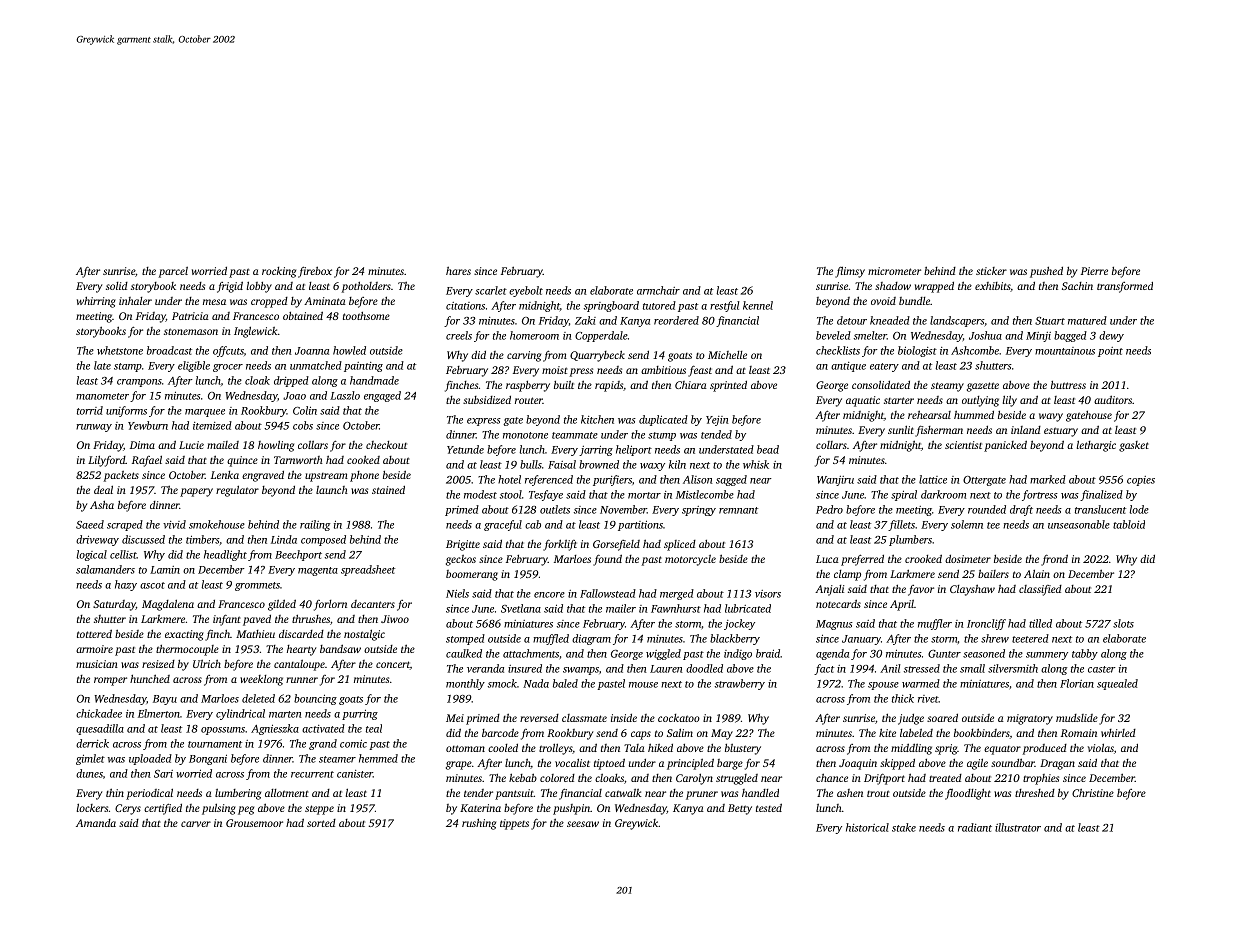 Image resolution: width=1233 pixels, height=952 pixels. I want to click on dewy, so click(1111, 336).
